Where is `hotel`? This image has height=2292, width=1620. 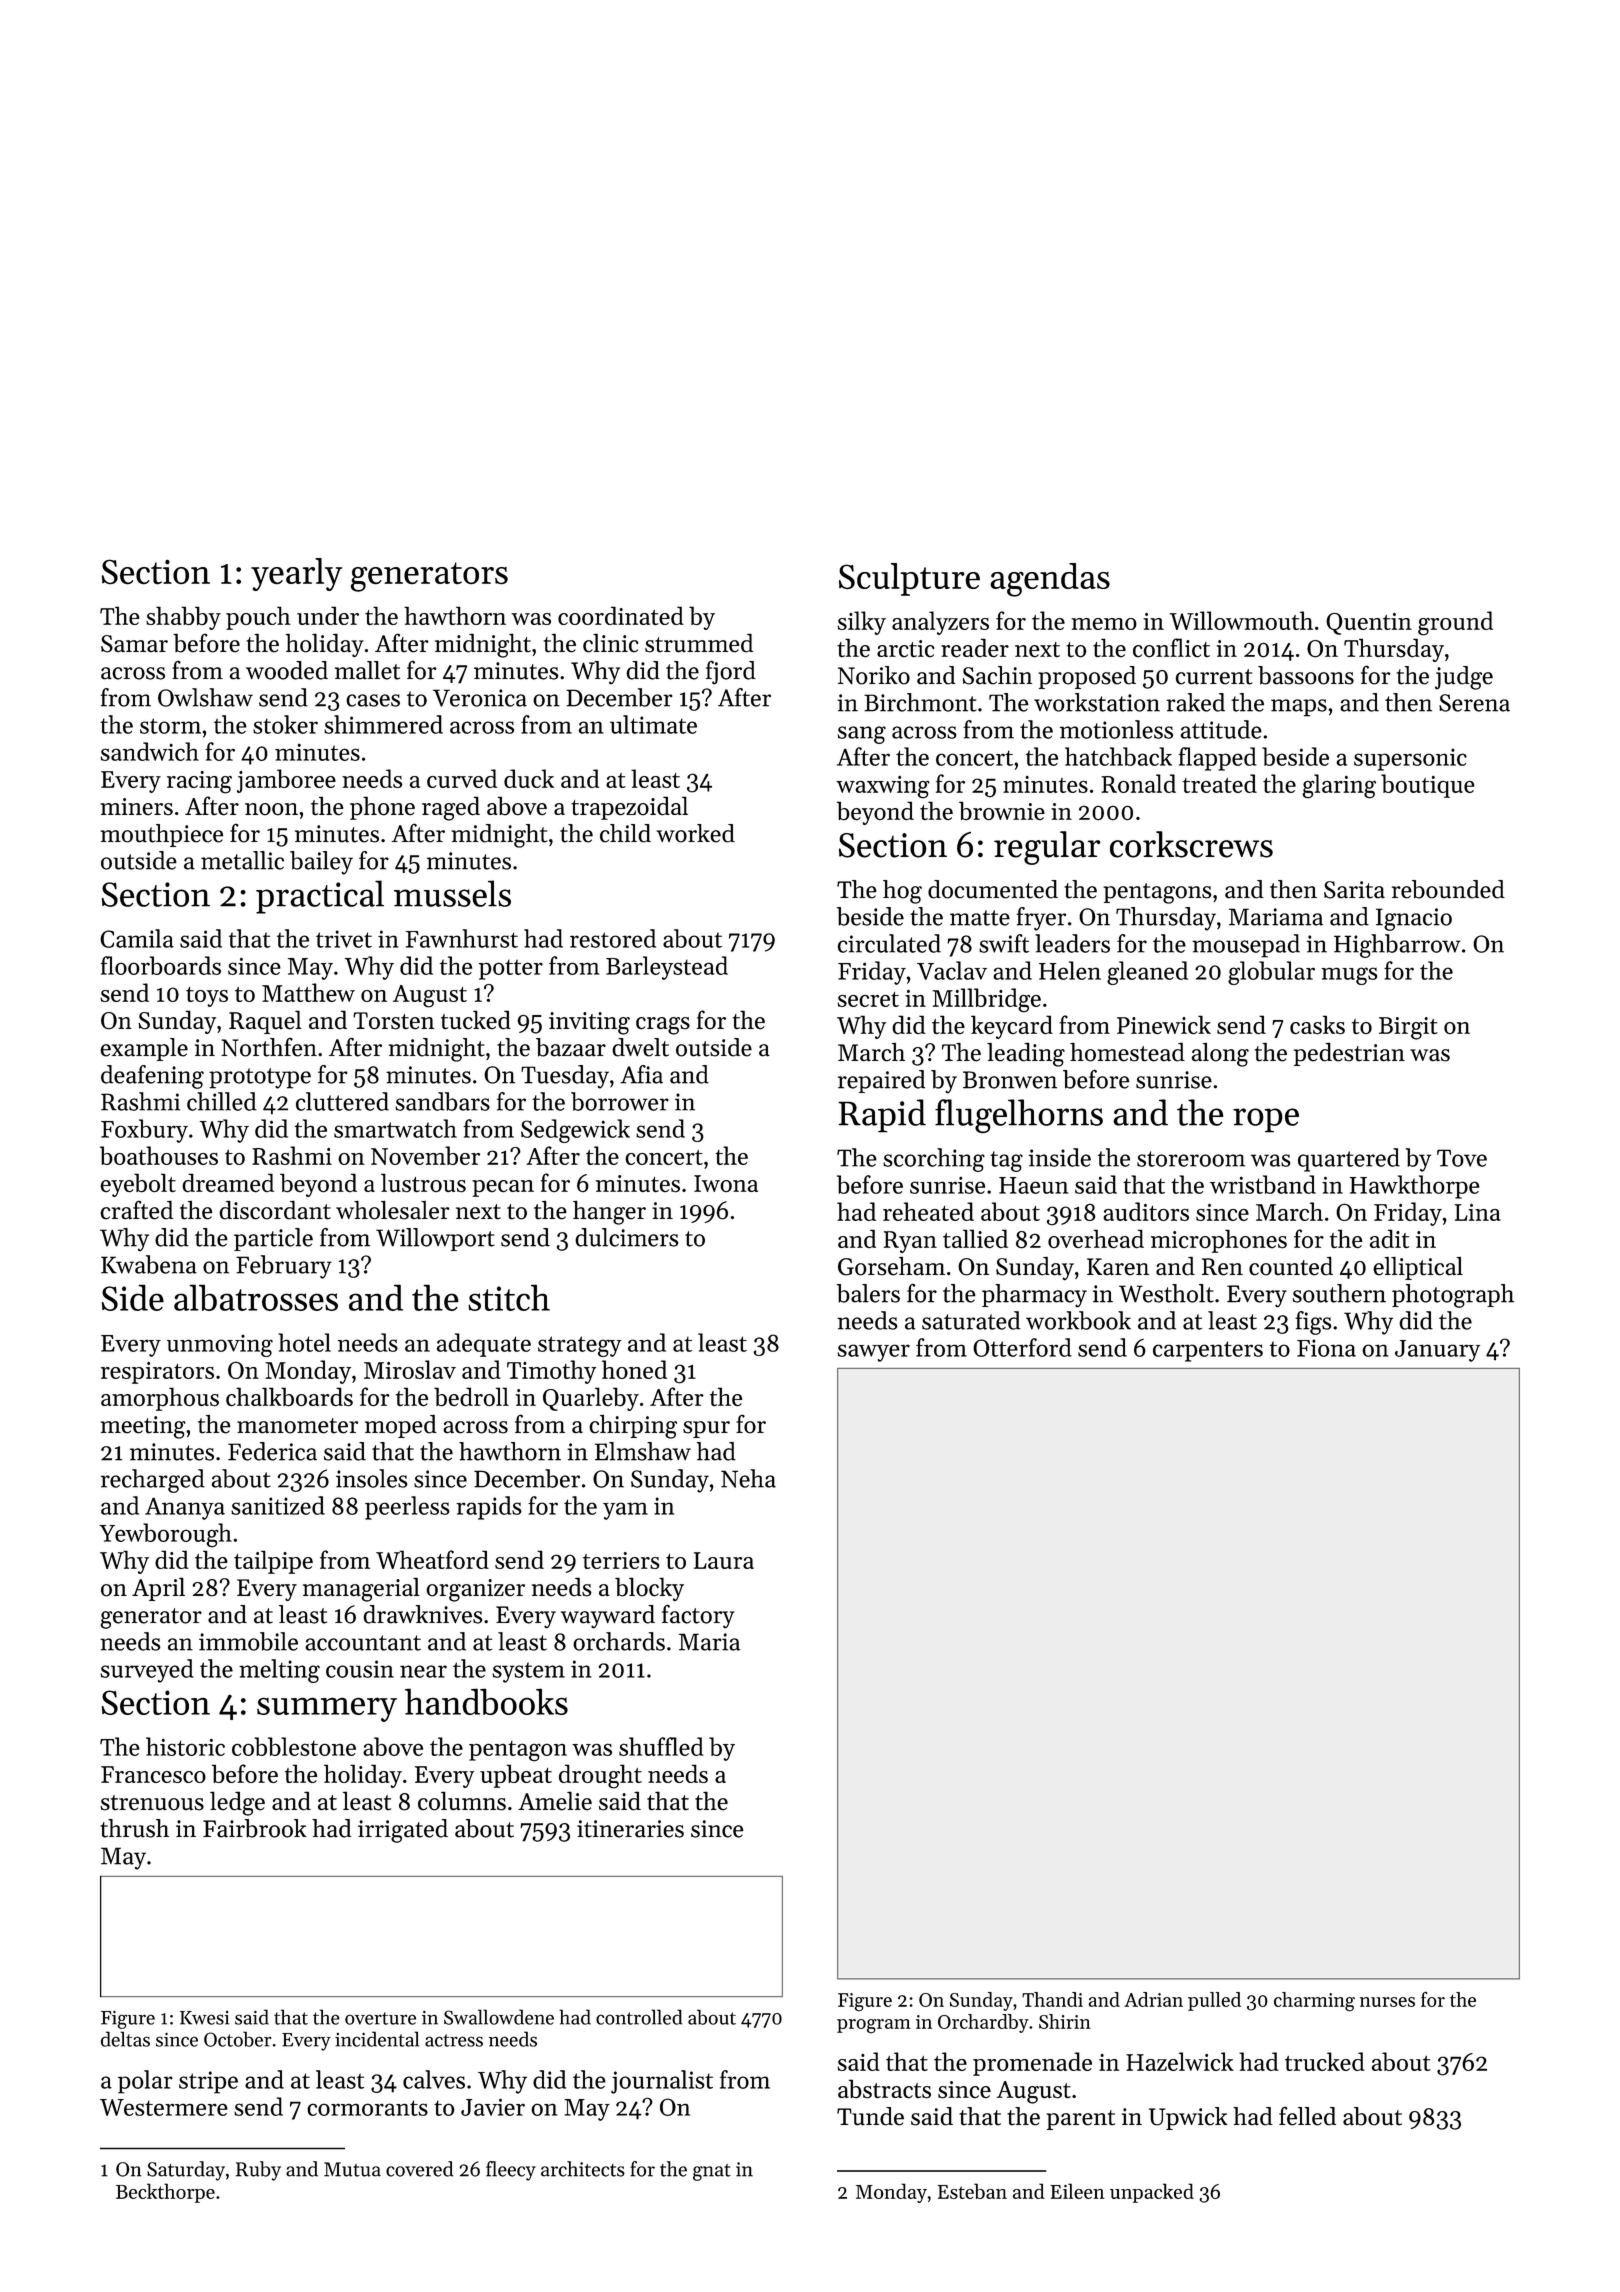
hotel is located at coordinates (304, 1342).
